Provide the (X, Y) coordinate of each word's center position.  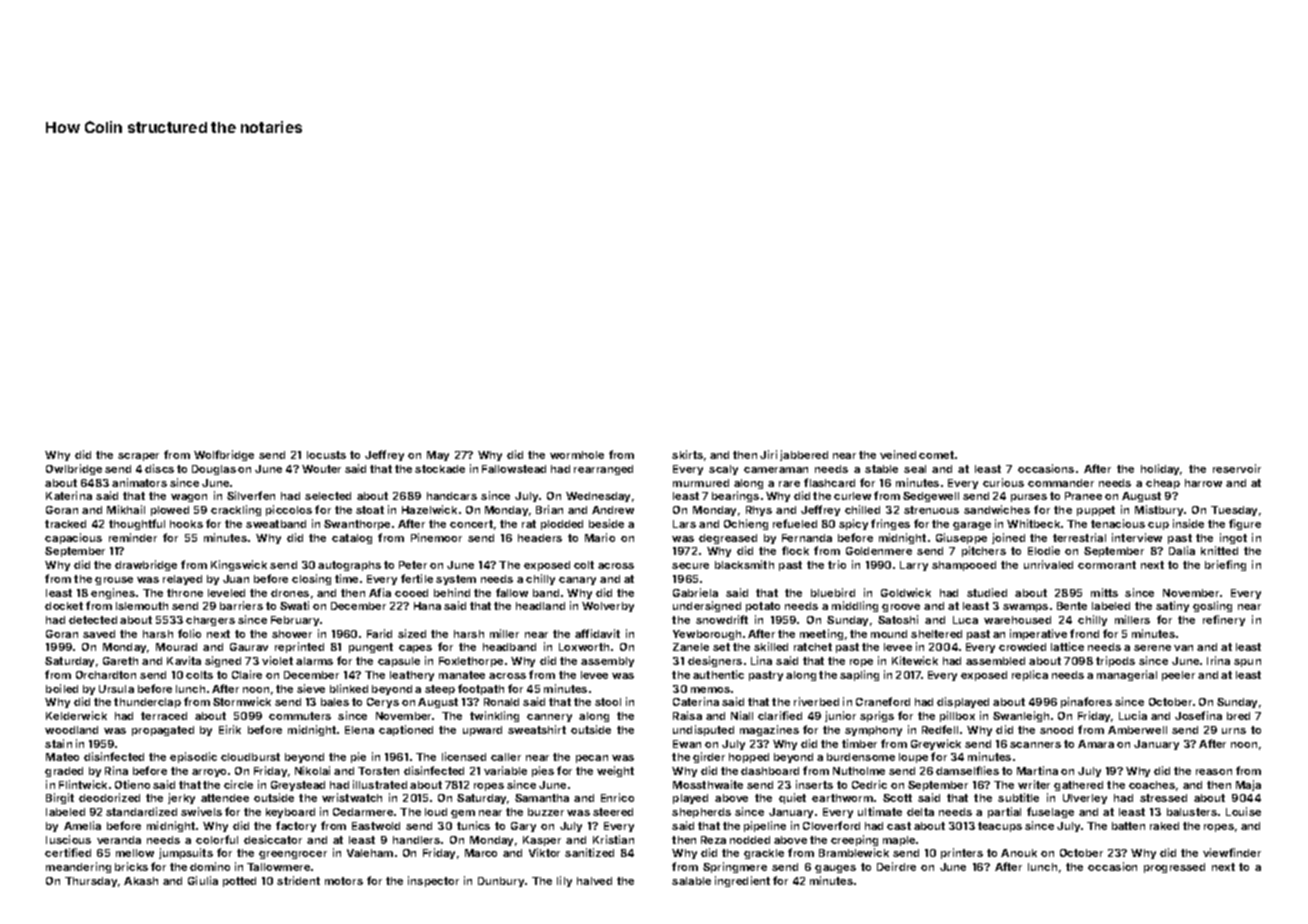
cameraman (776, 470)
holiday (1160, 469)
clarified (780, 715)
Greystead (298, 786)
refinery (1224, 620)
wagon (189, 498)
